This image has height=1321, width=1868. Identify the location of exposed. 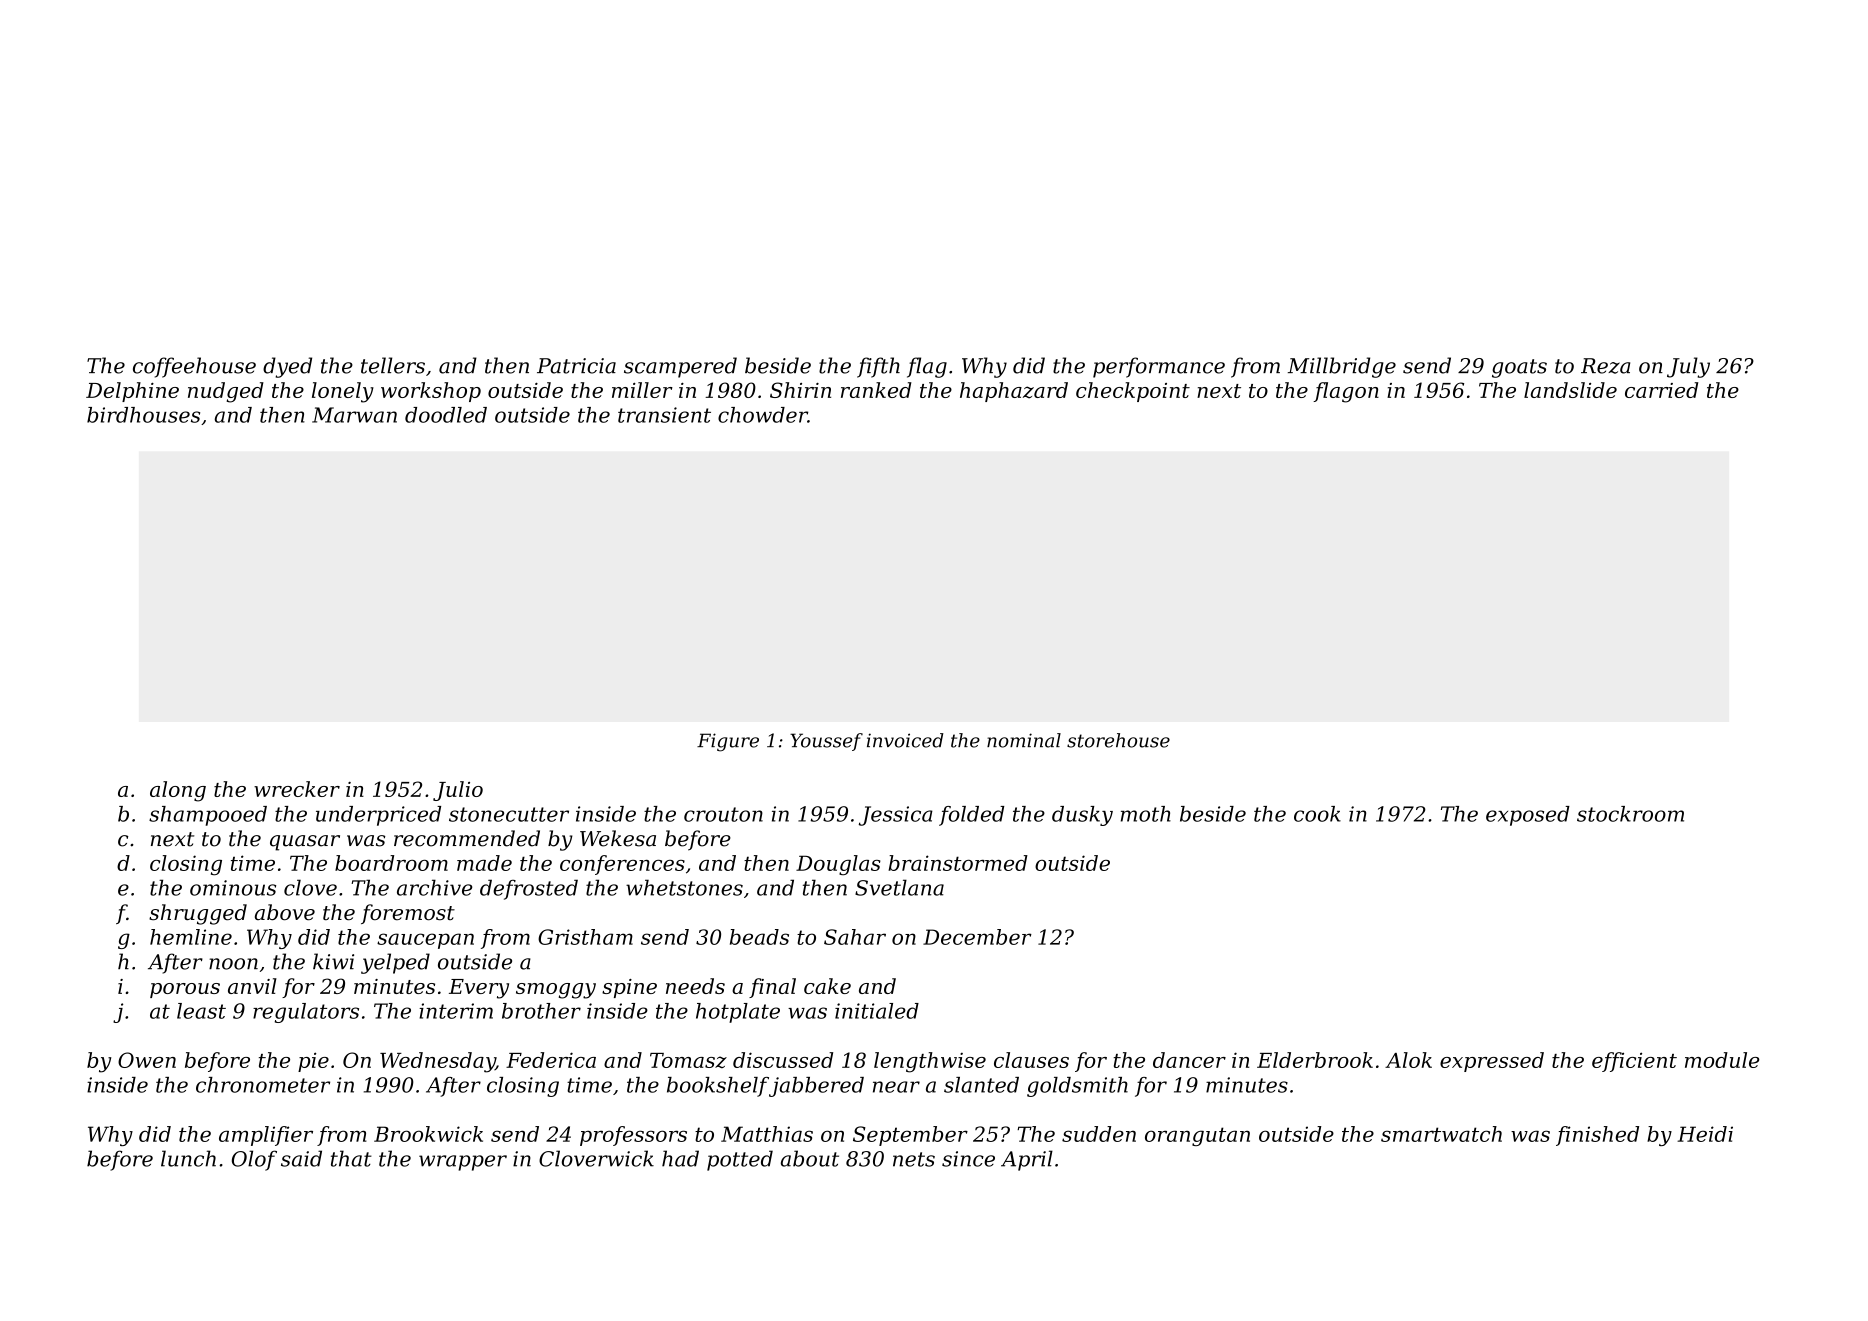
(1528, 816).
